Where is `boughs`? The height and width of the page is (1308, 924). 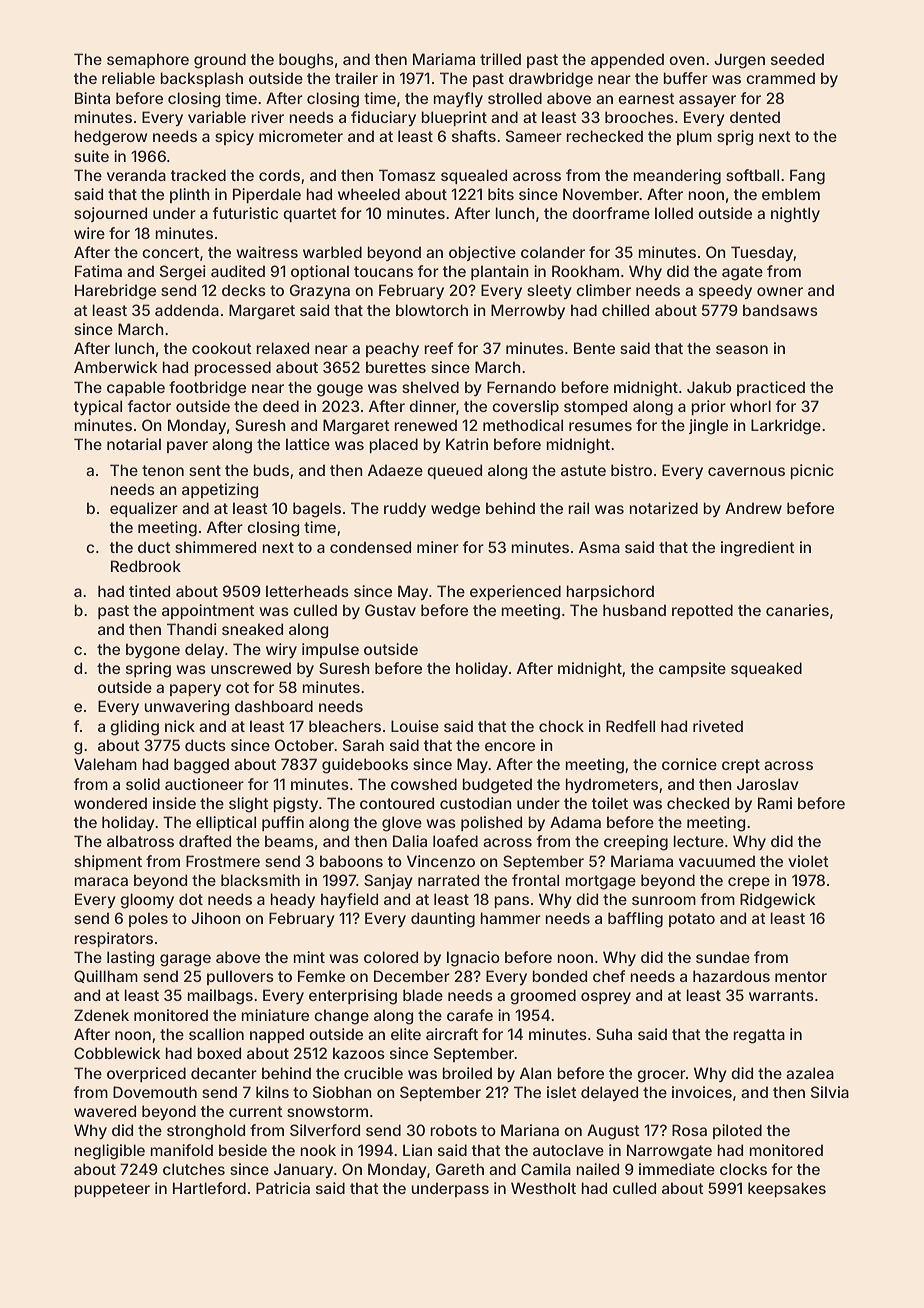
boughs is located at coordinates (306, 61).
